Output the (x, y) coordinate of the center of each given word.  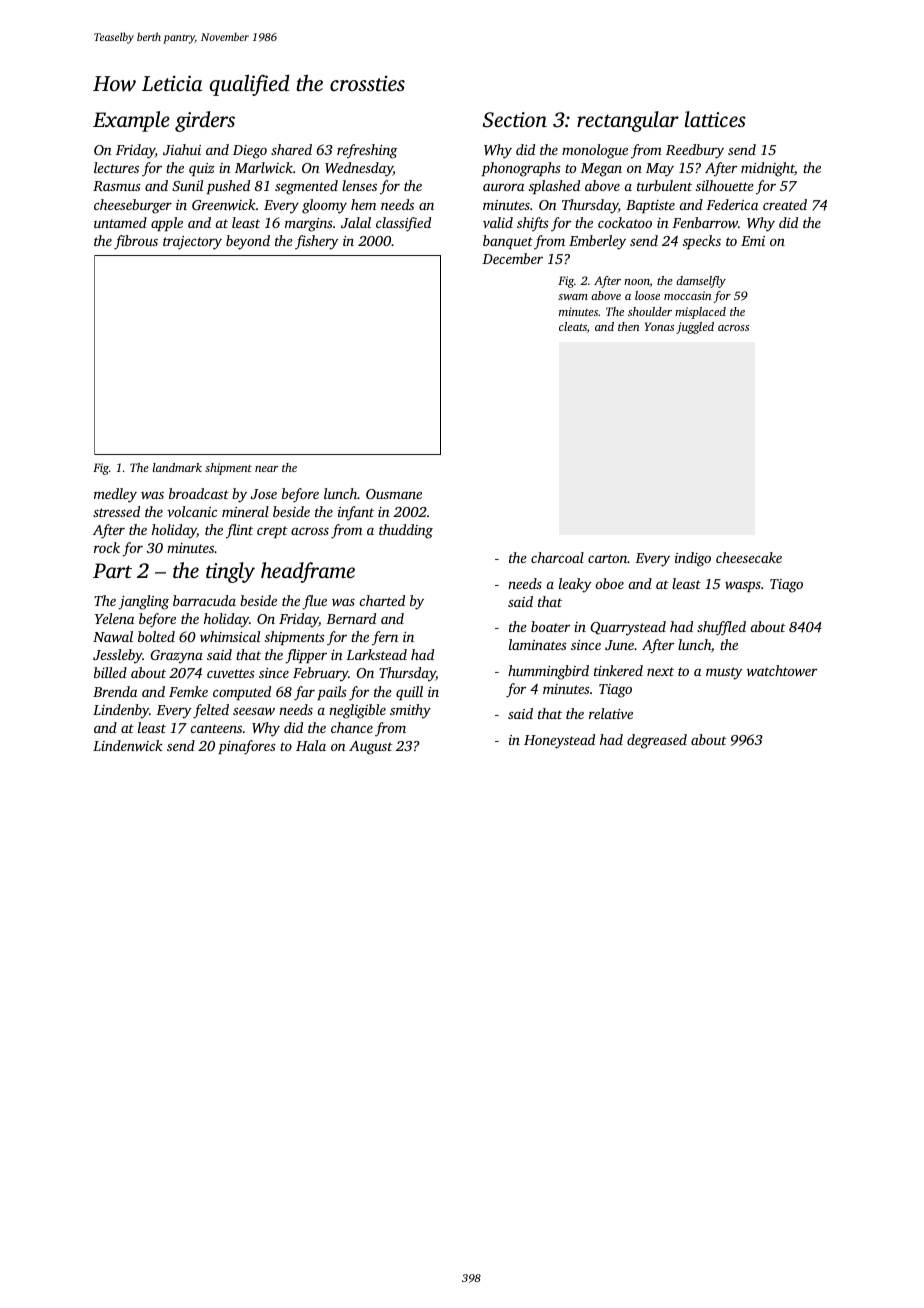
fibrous (136, 242)
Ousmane (394, 494)
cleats (573, 326)
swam (573, 297)
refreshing (367, 151)
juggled (695, 328)
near (266, 469)
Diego (250, 152)
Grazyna (177, 657)
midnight (768, 169)
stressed (116, 511)
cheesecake (749, 557)
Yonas (659, 326)
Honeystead (559, 741)
